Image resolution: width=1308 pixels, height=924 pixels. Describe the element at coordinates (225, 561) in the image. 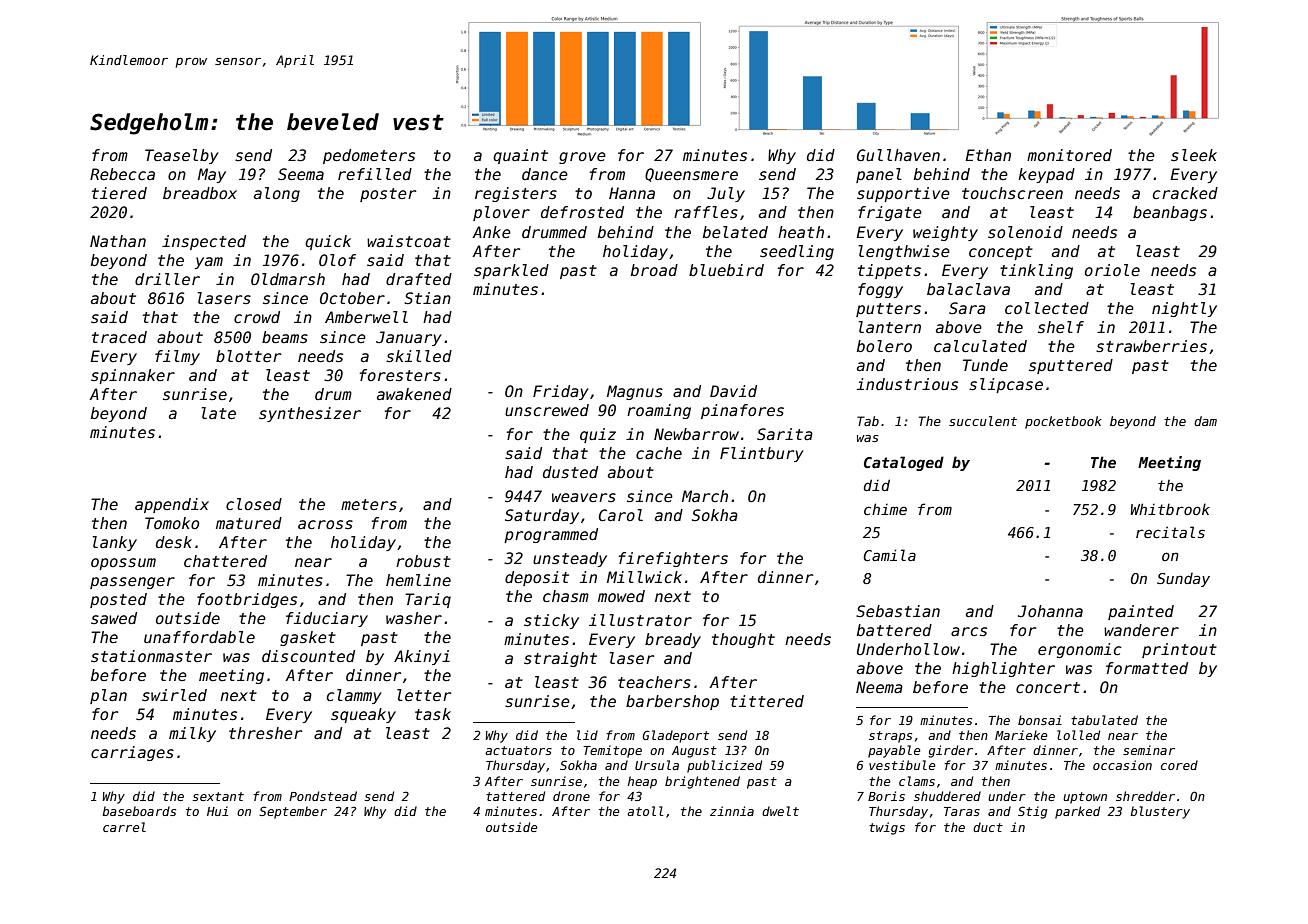

I see `chattered` at that location.
